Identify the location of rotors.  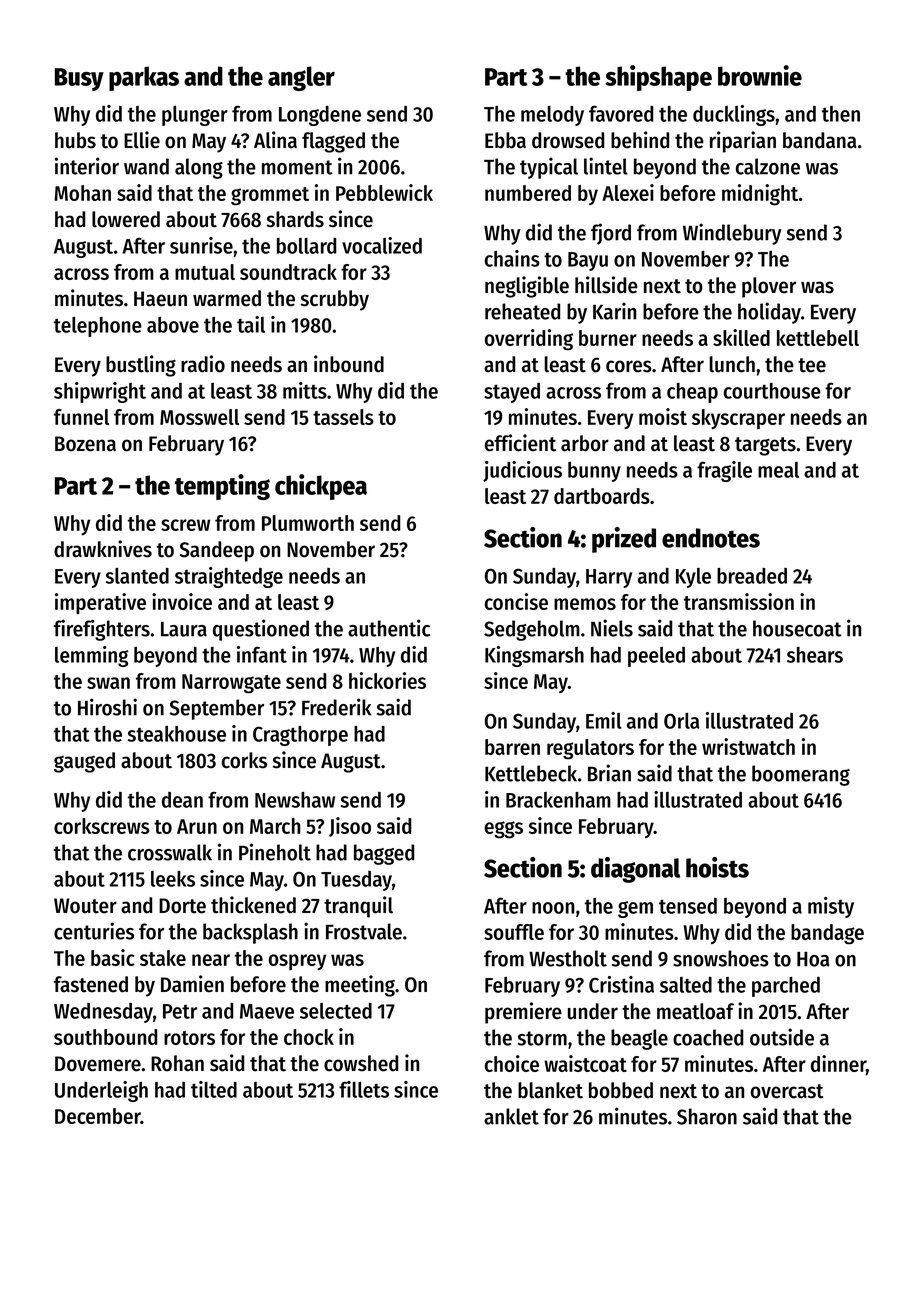
(189, 1038).
